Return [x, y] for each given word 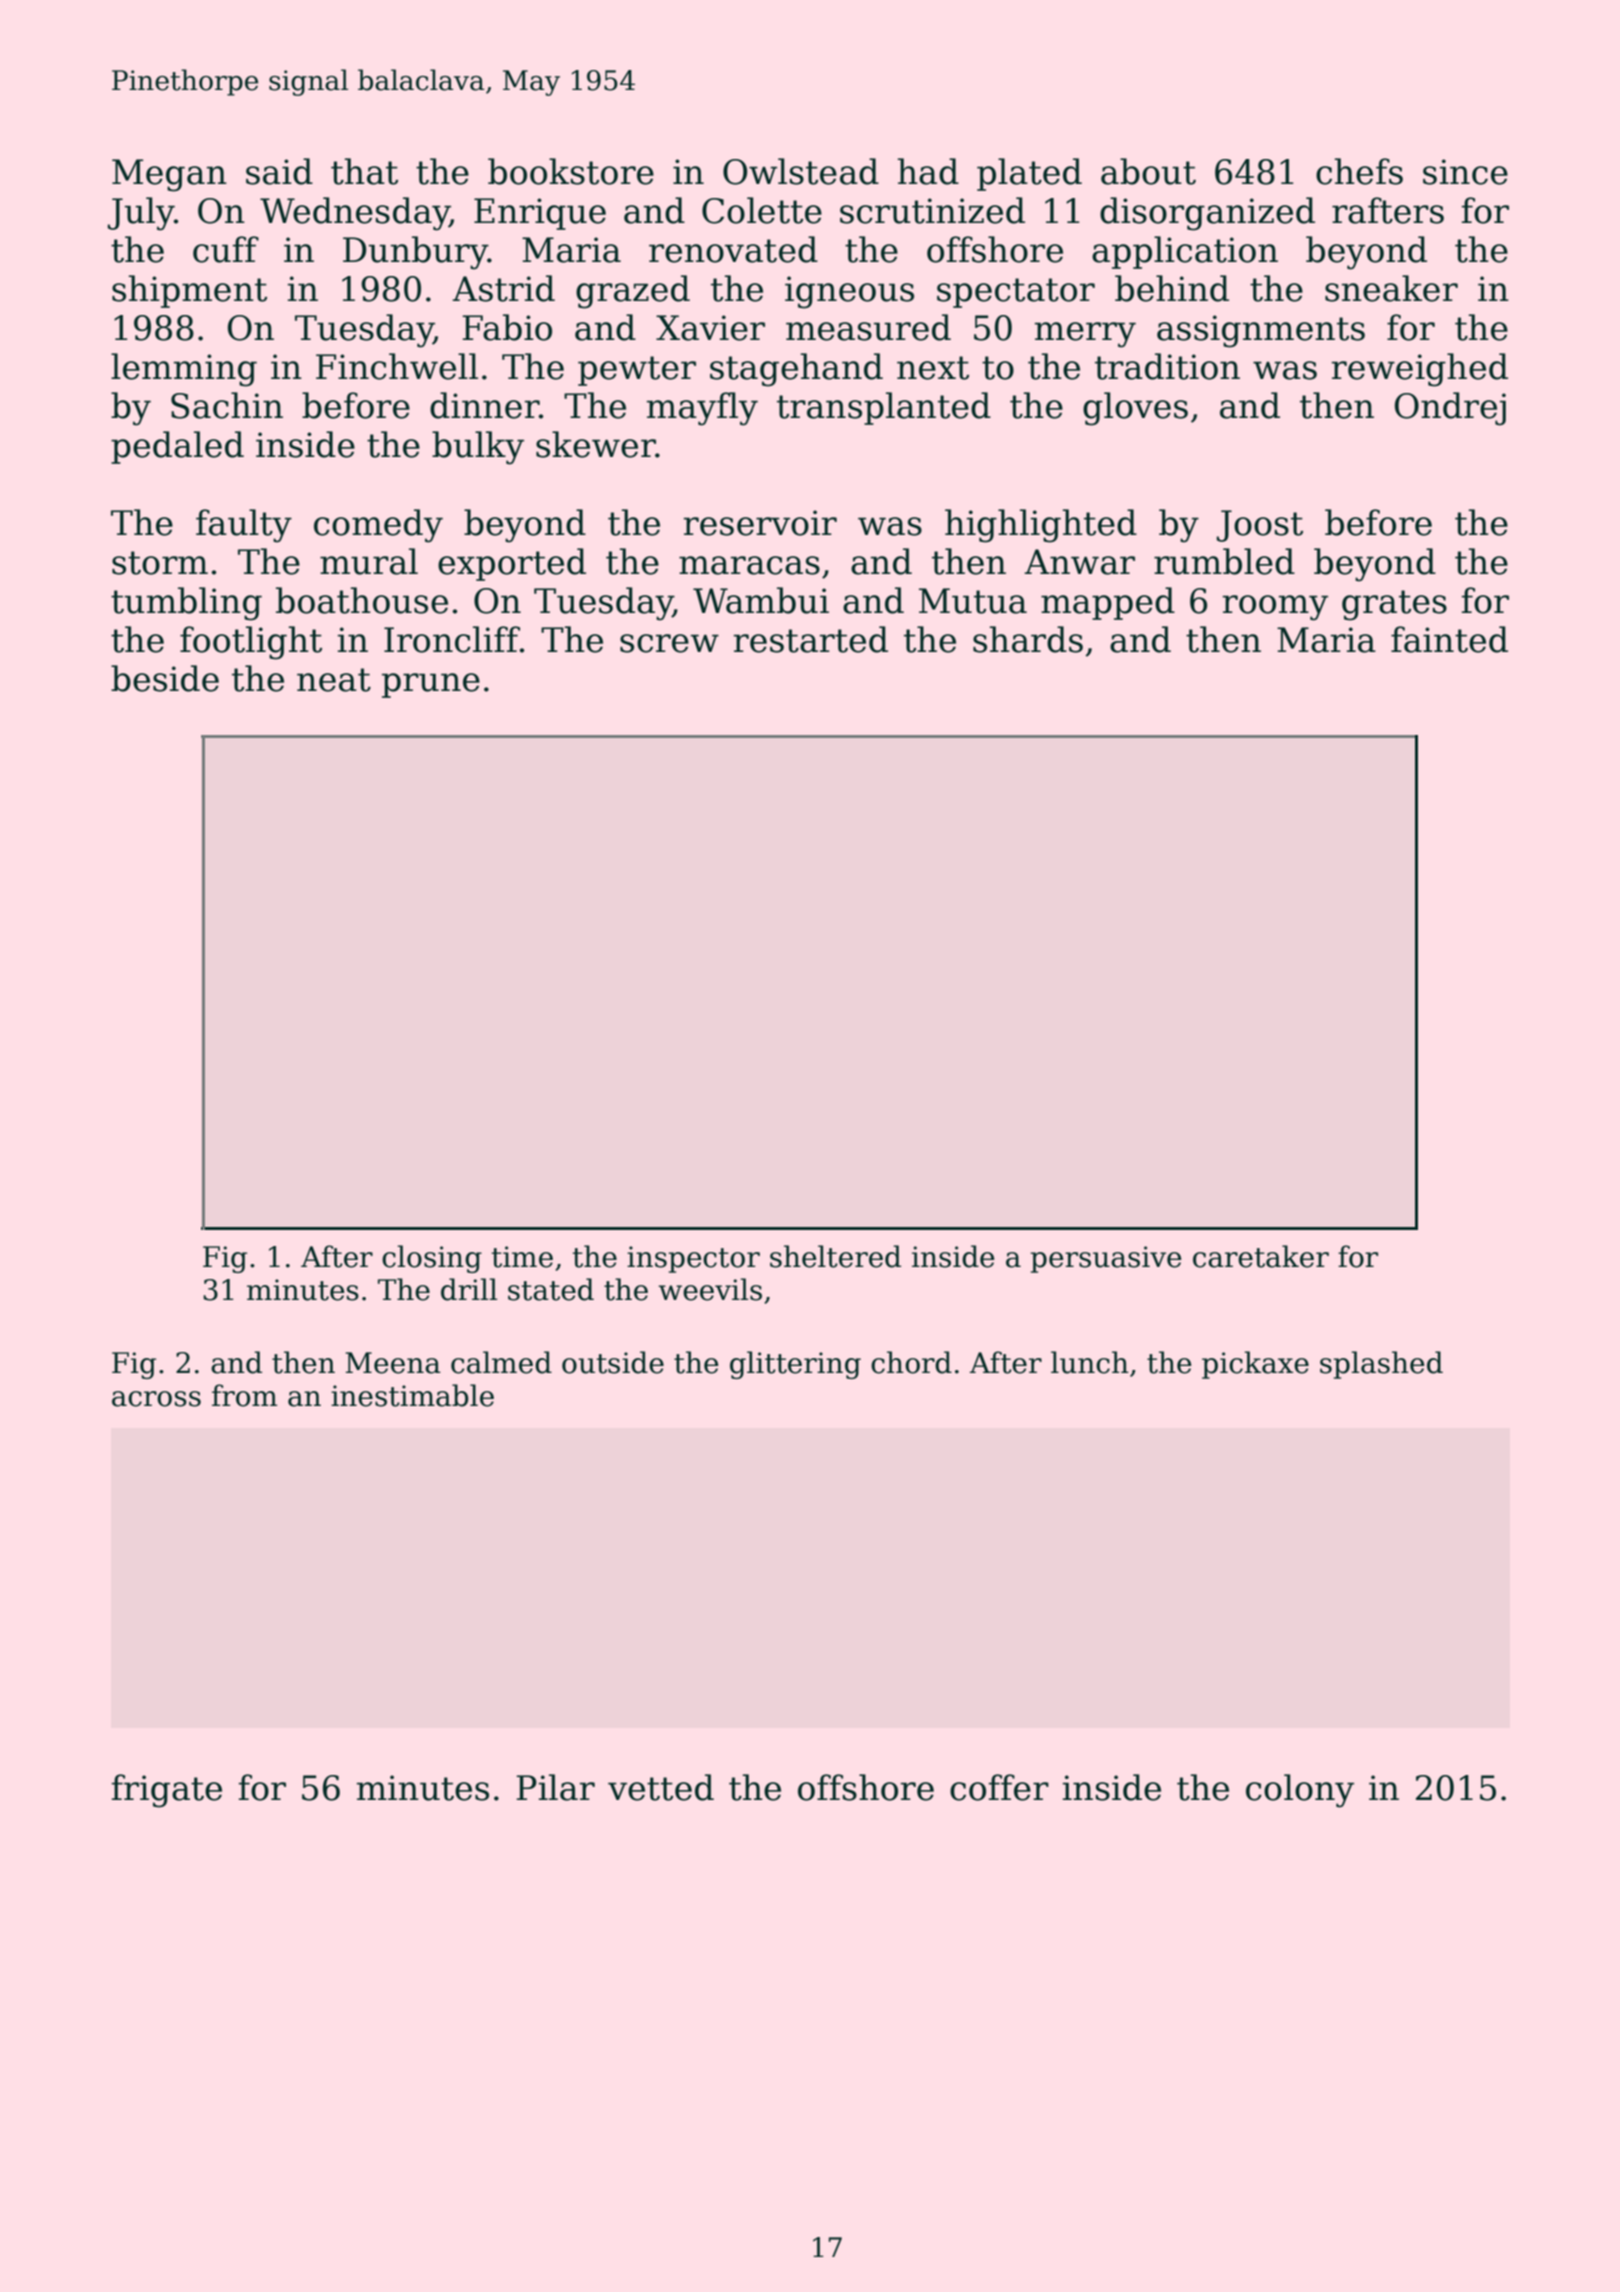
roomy [1275, 608]
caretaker [1261, 1256]
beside [165, 678]
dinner [484, 405]
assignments [1261, 331]
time [522, 1257]
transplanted [884, 408]
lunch [1090, 1362]
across [156, 1399]
